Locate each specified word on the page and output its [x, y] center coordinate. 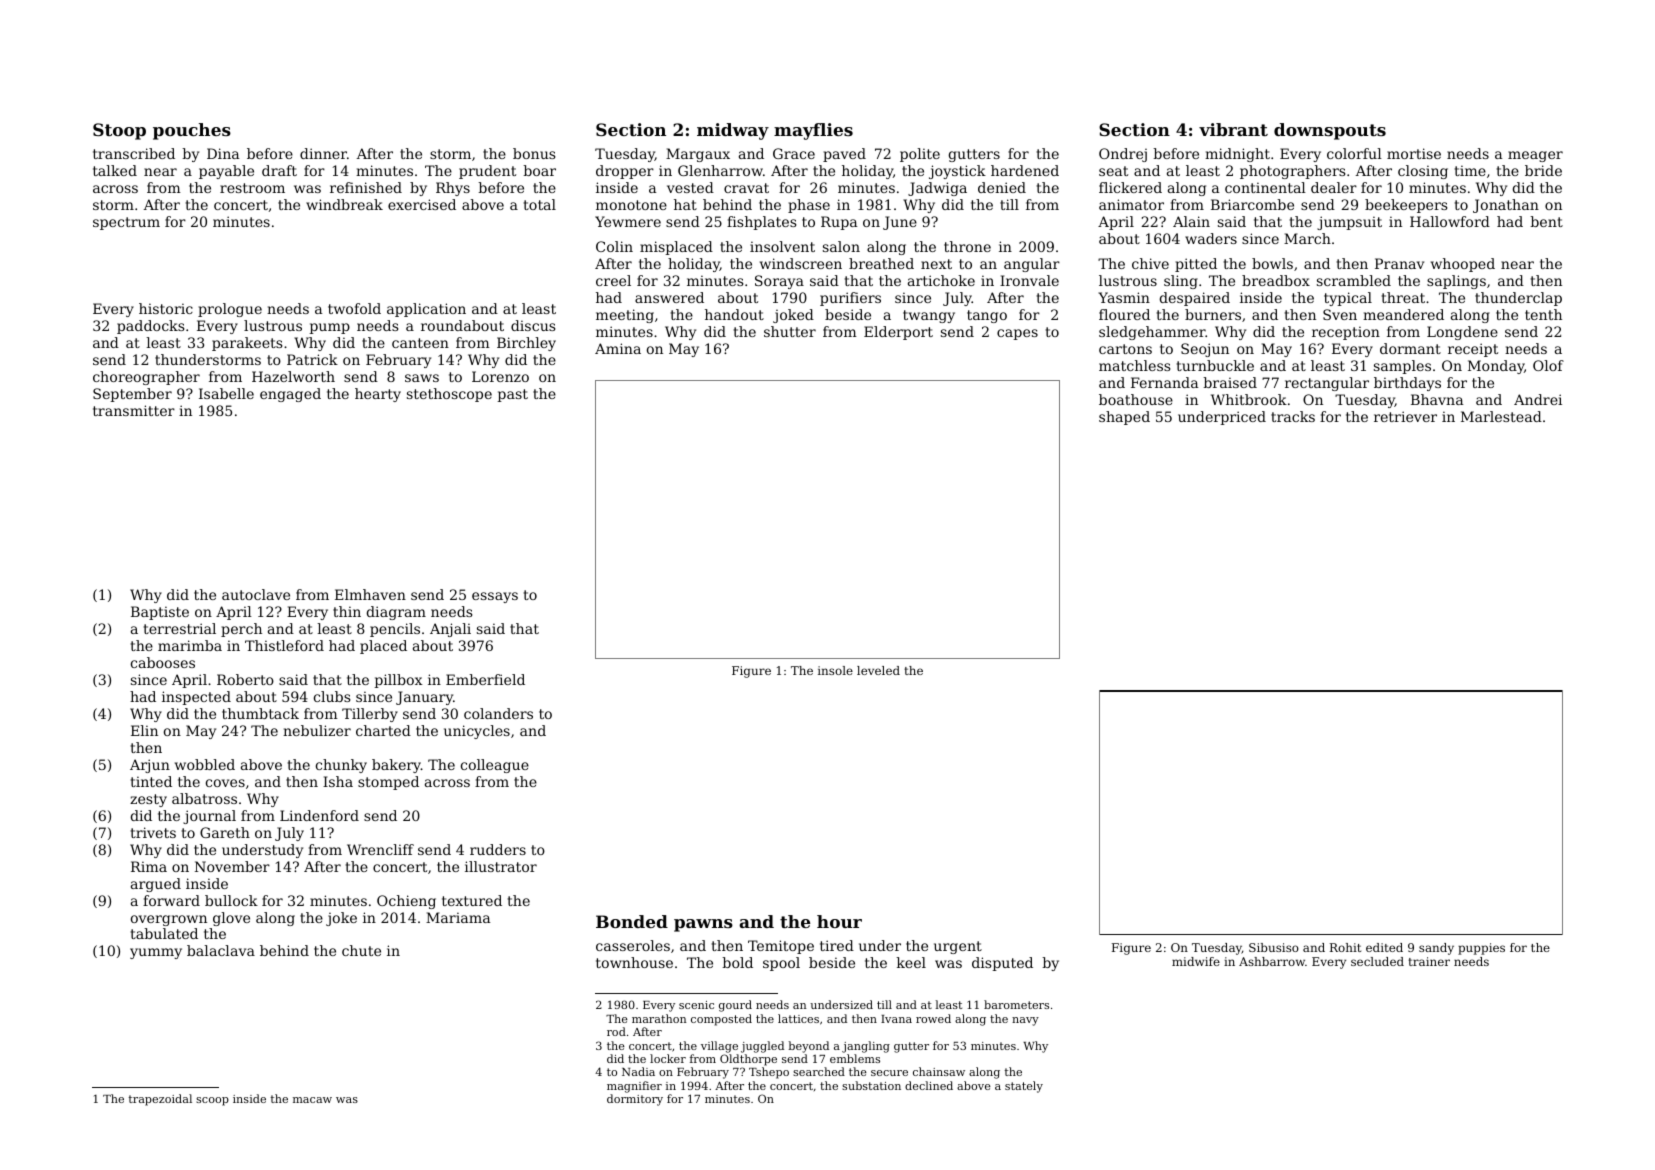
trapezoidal [160, 1100]
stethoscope [449, 395]
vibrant [1233, 129]
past [512, 395]
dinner [323, 153]
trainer [1429, 961]
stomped [388, 783]
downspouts [1330, 131]
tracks [1293, 416]
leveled [878, 670]
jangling [866, 1047]
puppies [1481, 949]
